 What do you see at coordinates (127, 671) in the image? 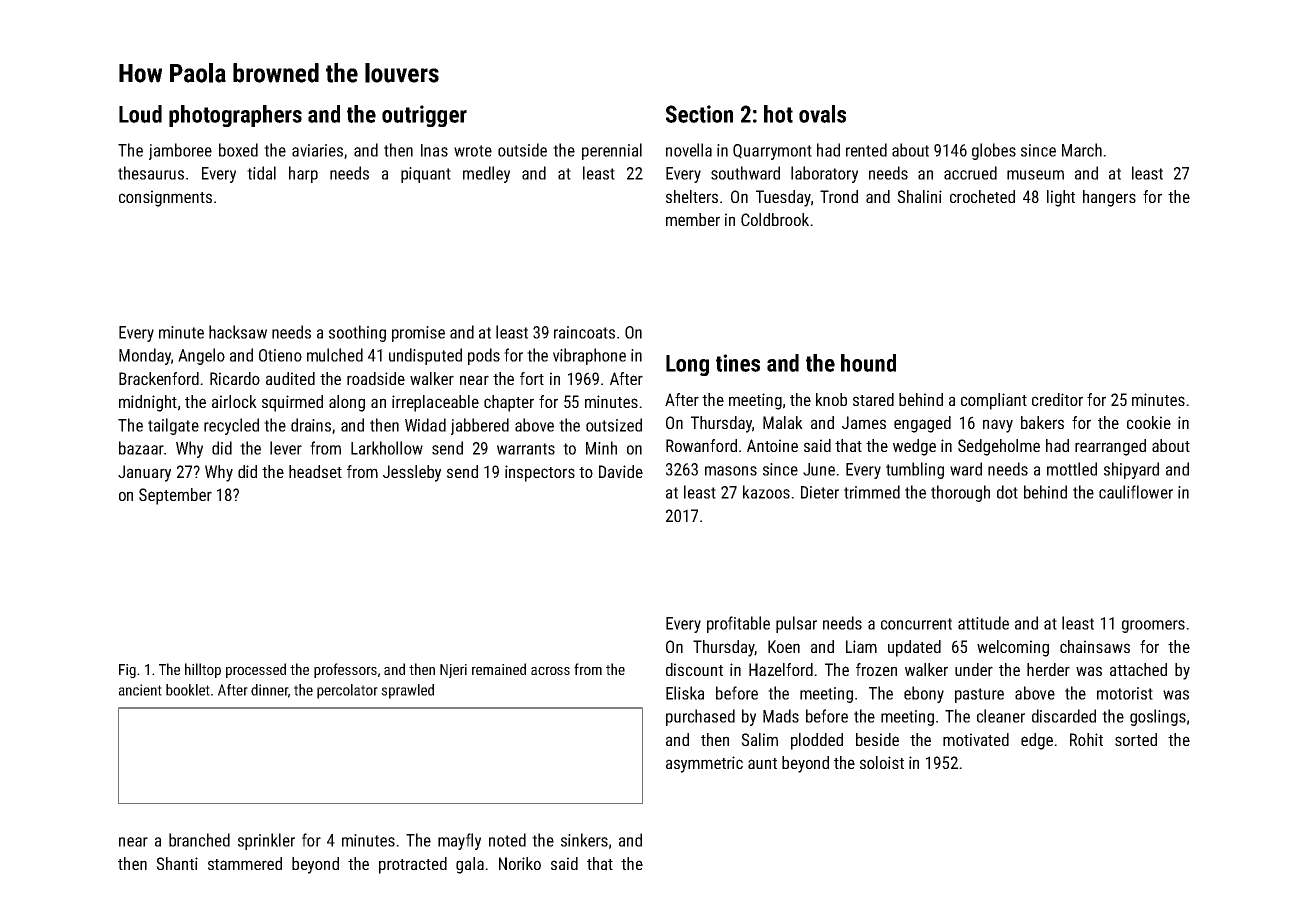
I see `Fig` at bounding box center [127, 671].
